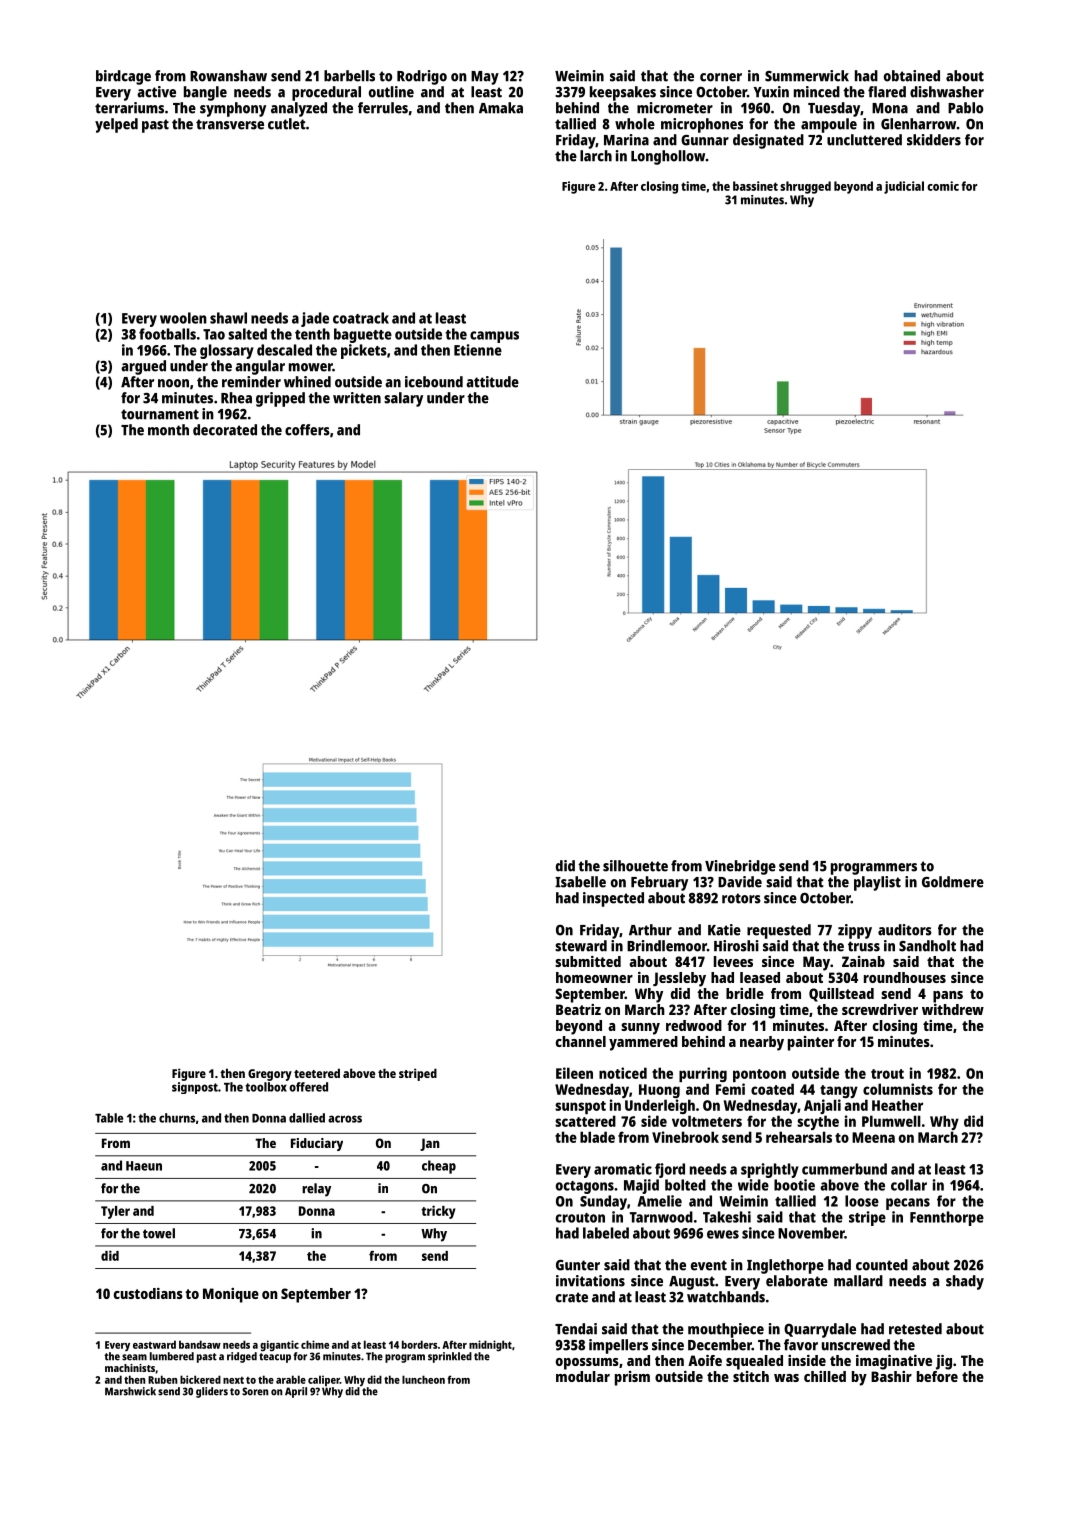 The height and width of the image is (1527, 1079). What do you see at coordinates (307, 430) in the image?
I see `coffers` at bounding box center [307, 430].
